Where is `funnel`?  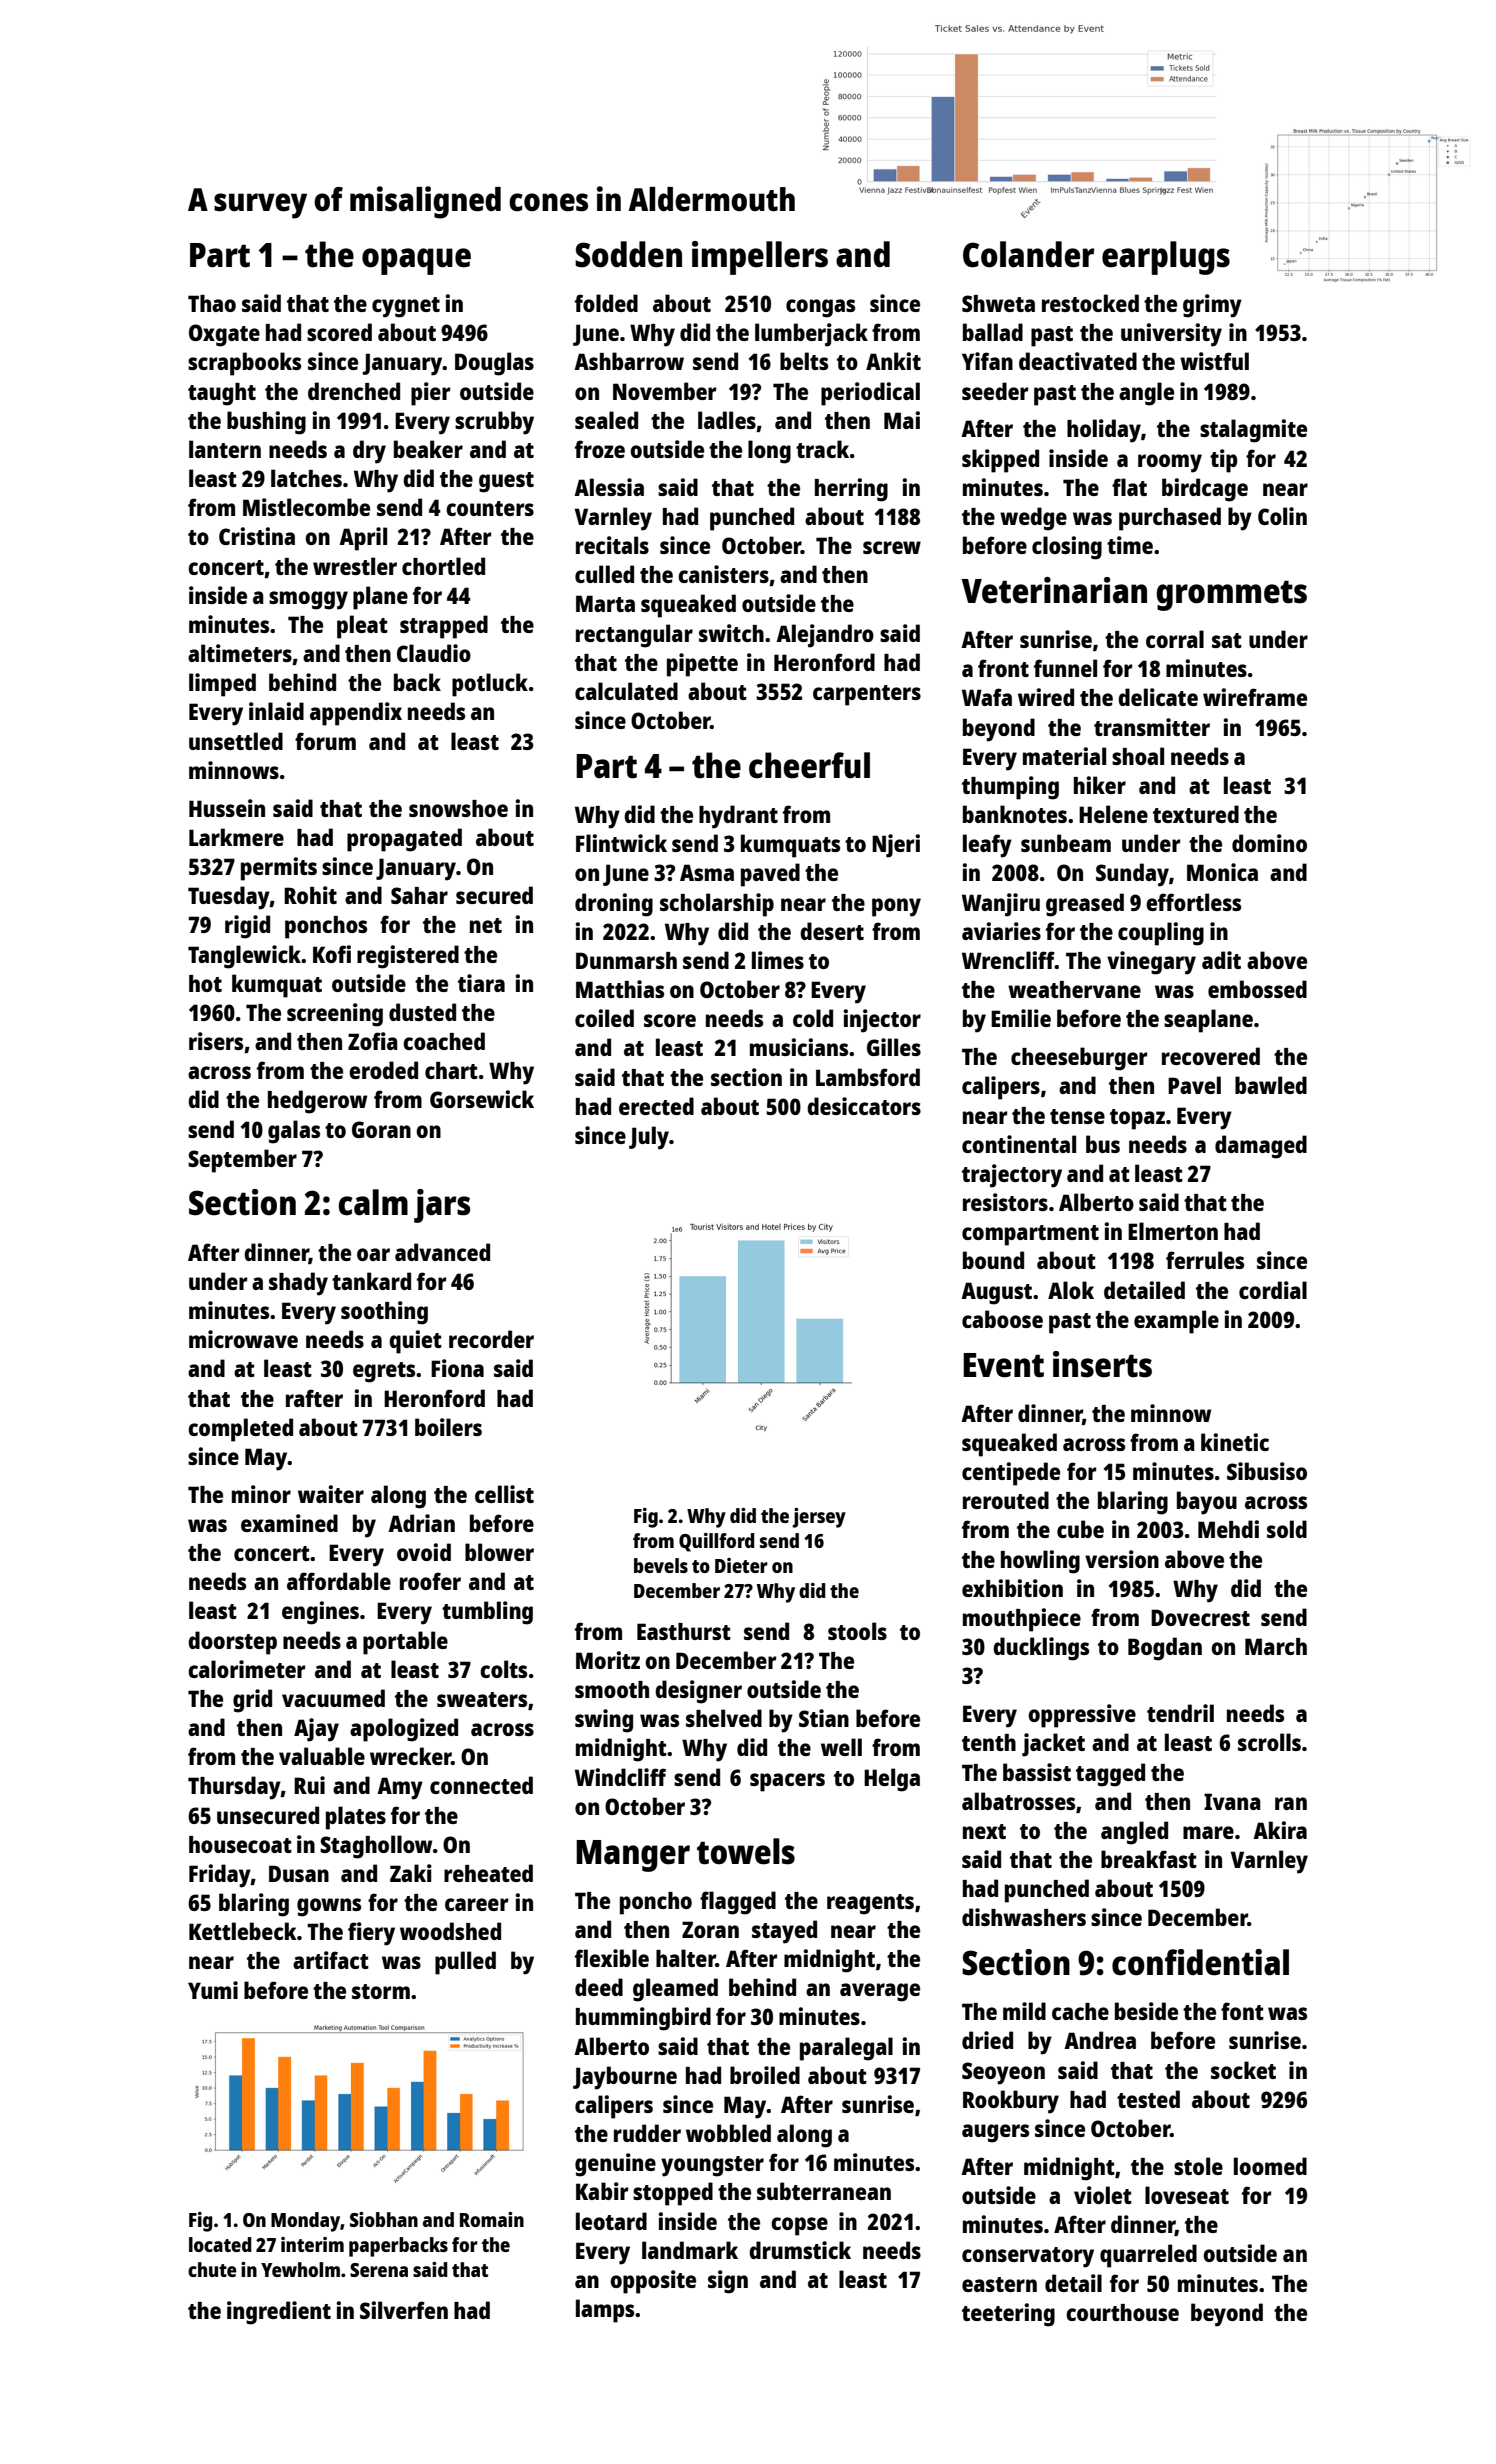
funnel is located at coordinates (1065, 668).
